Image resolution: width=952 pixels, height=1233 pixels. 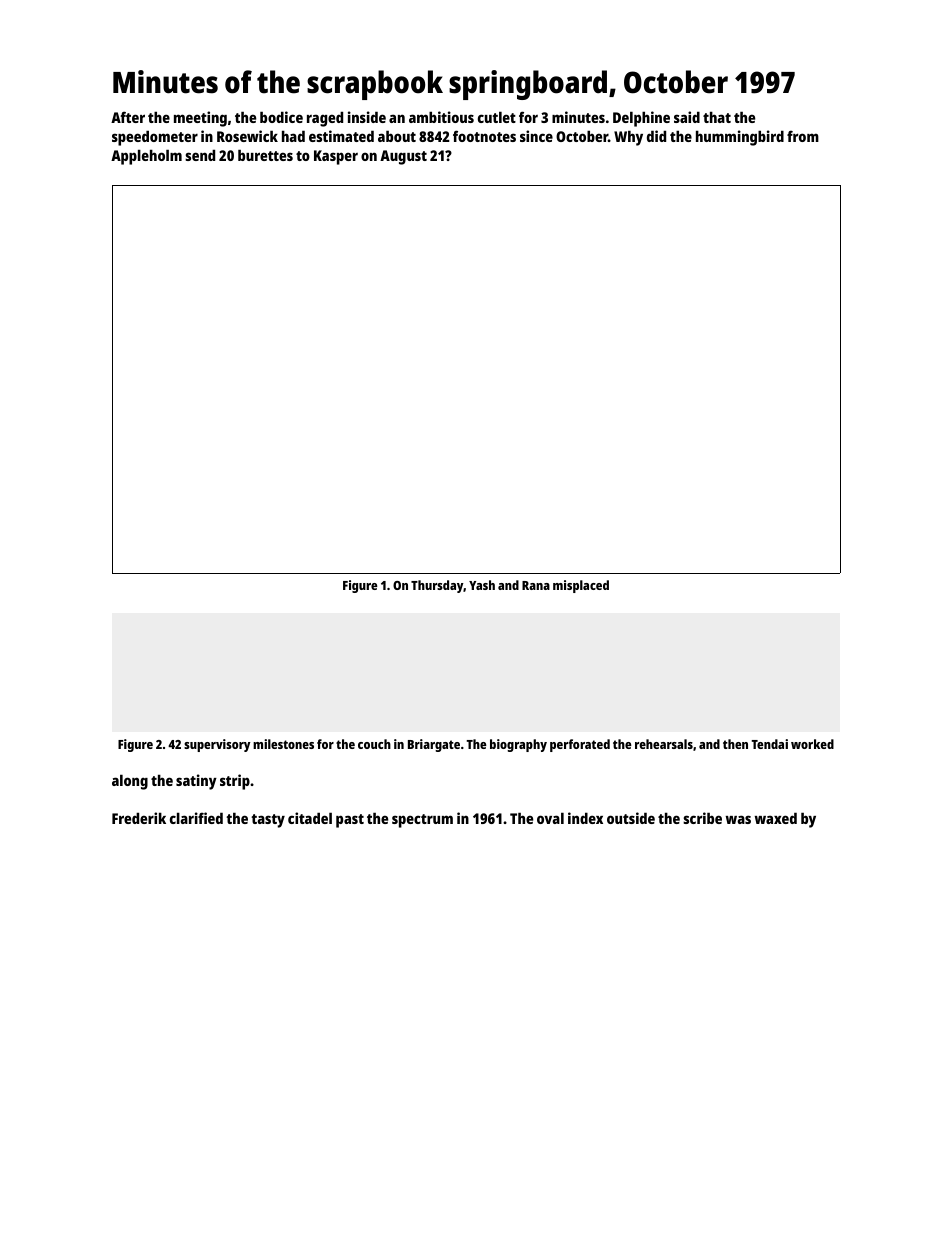 I want to click on rehearsals, so click(x=664, y=744).
